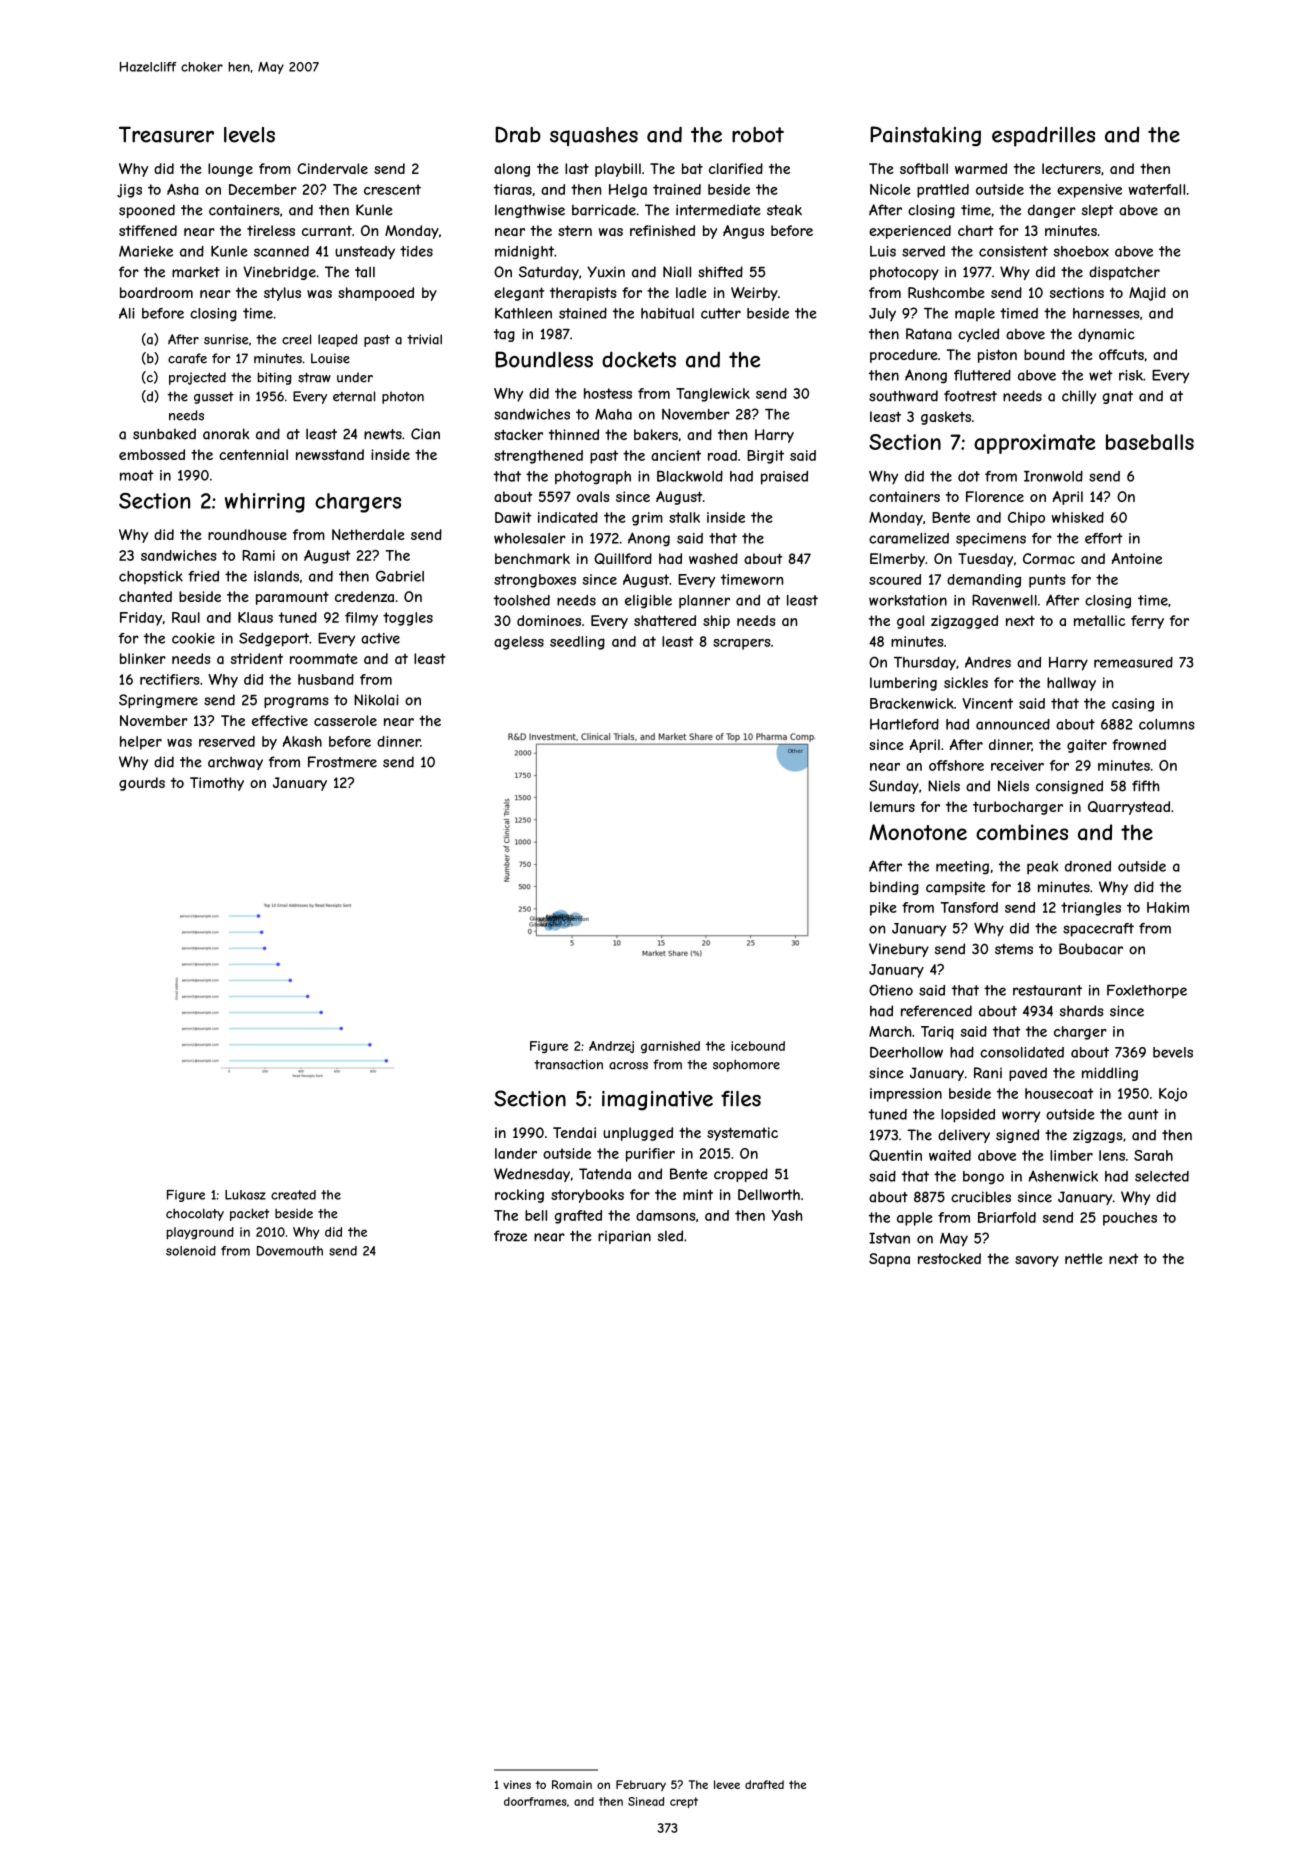 The width and height of the image is (1315, 1860). I want to click on espadrilles, so click(1043, 137).
